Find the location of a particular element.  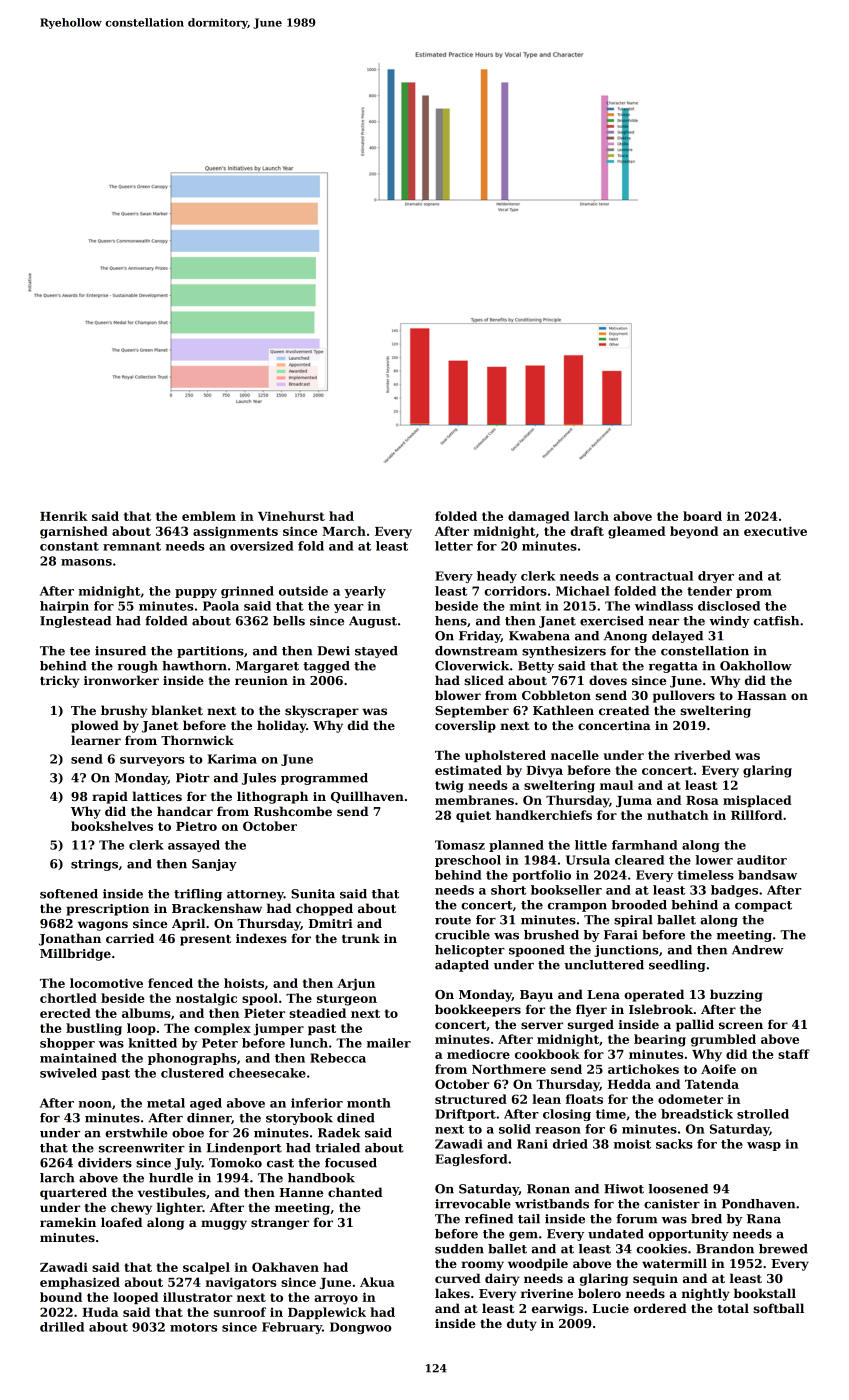

nacelle is located at coordinates (575, 755).
